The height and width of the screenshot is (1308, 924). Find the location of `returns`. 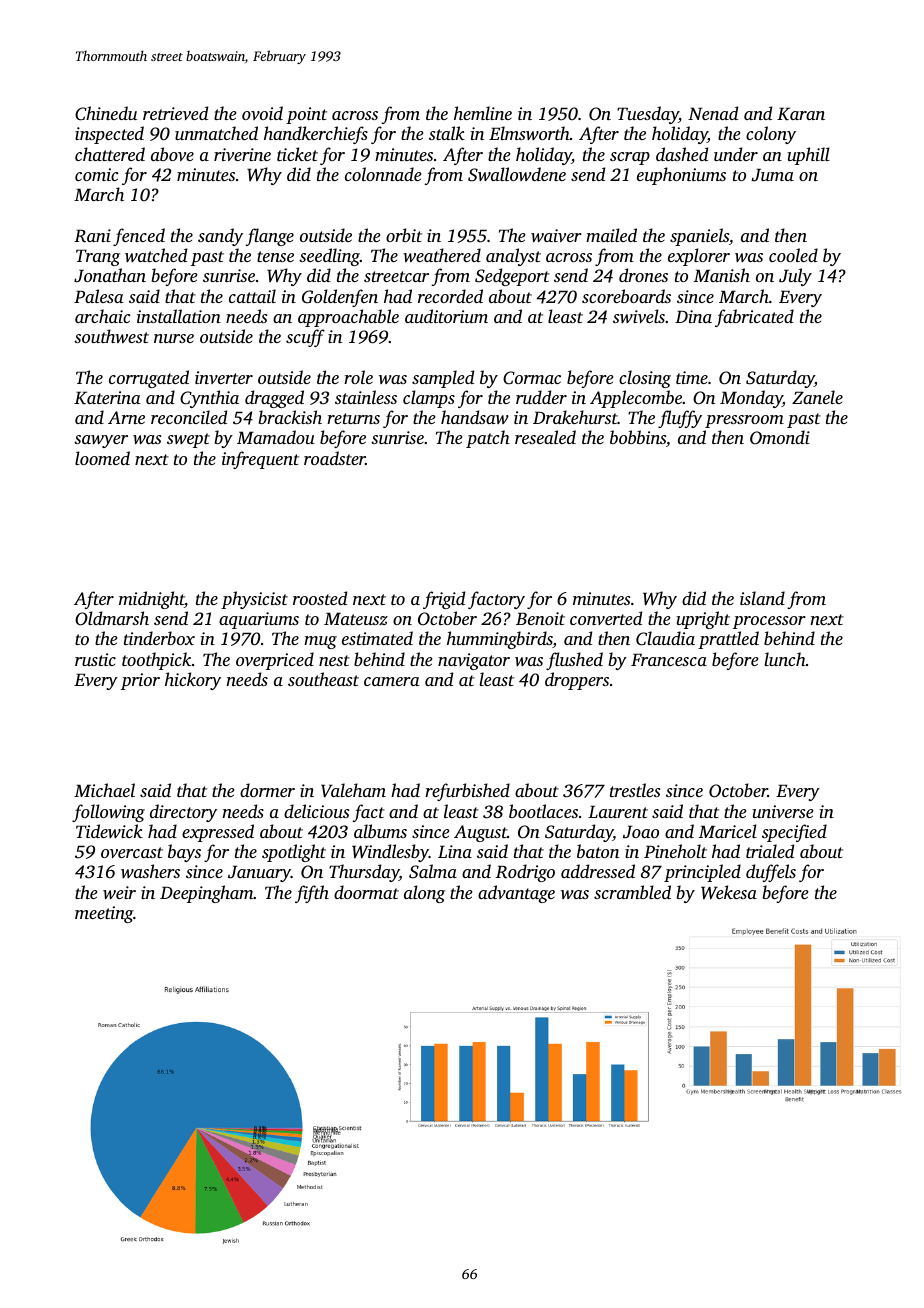

returns is located at coordinates (353, 418).
